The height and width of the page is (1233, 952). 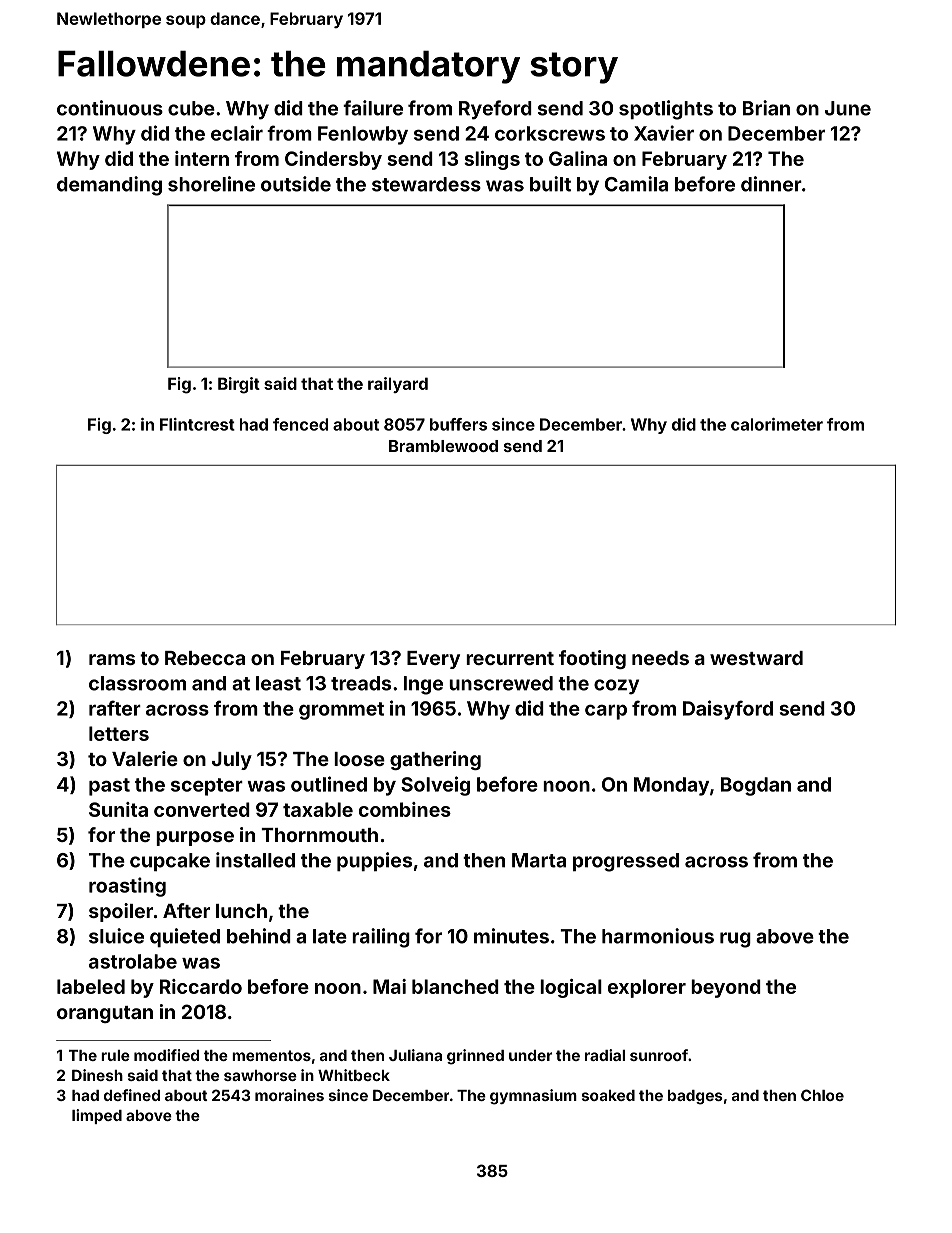 I want to click on Mai, so click(x=389, y=986).
